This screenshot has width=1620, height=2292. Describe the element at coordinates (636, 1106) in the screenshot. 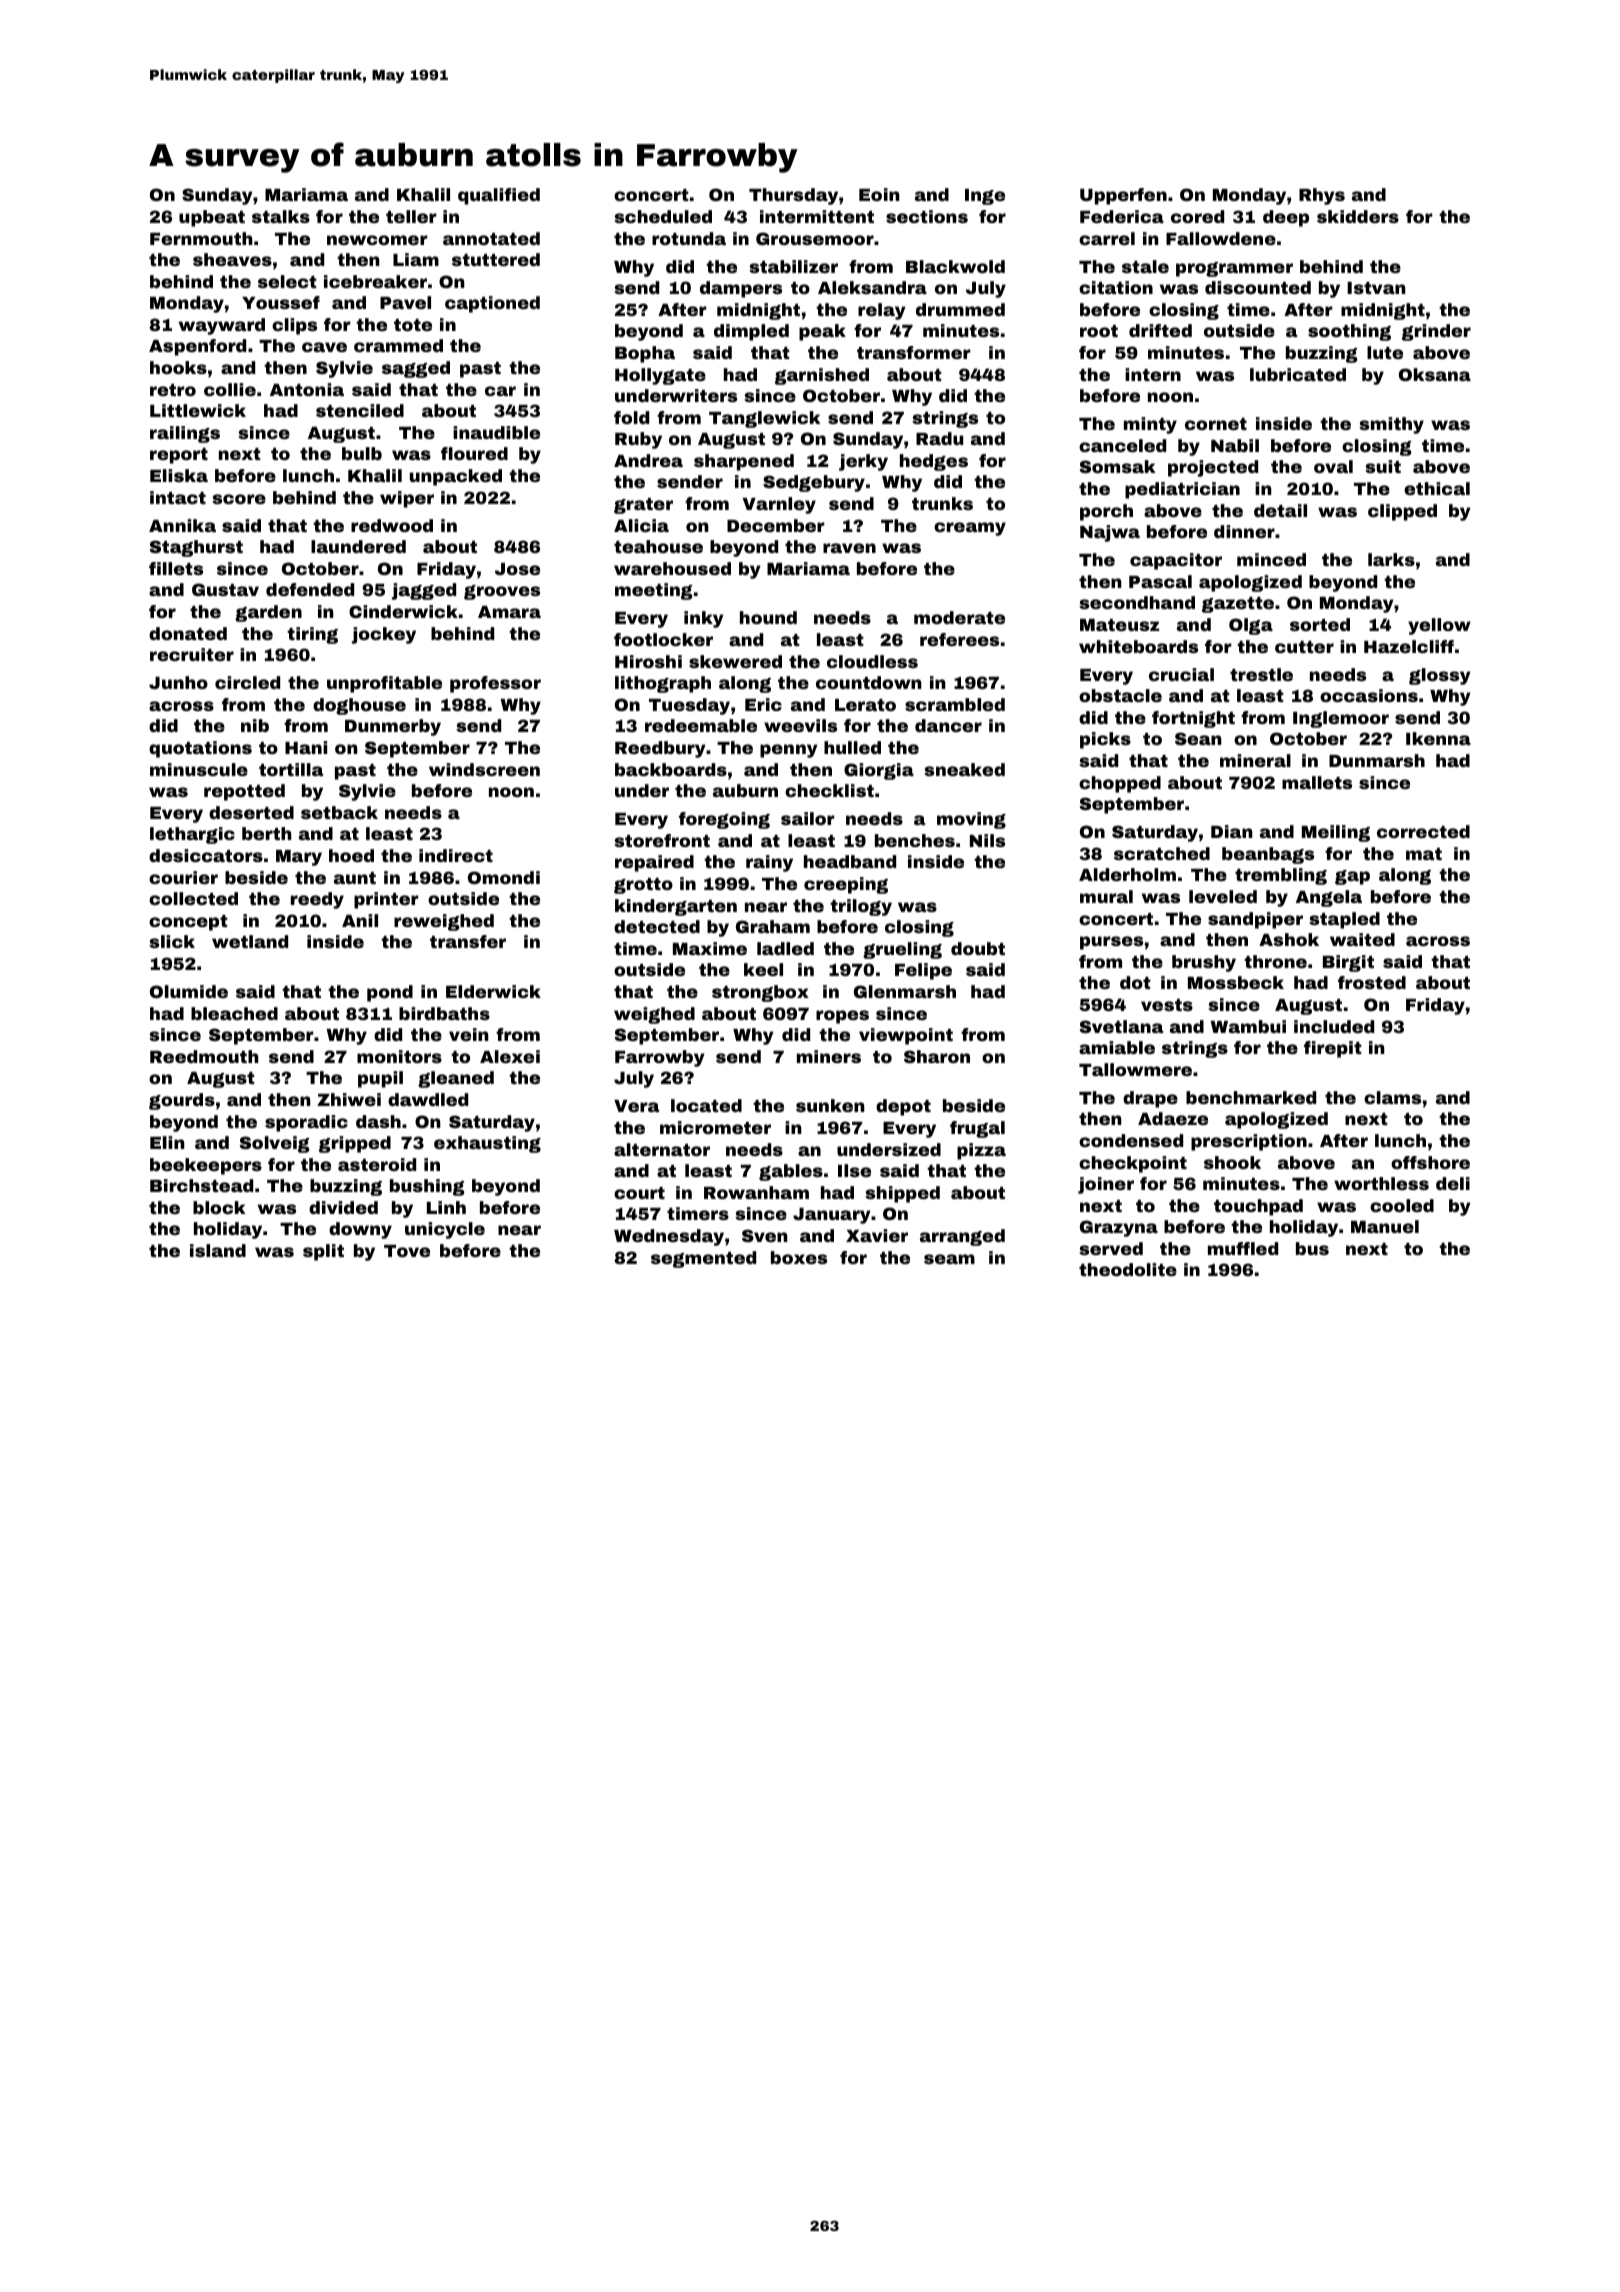

I see `Vera` at that location.
